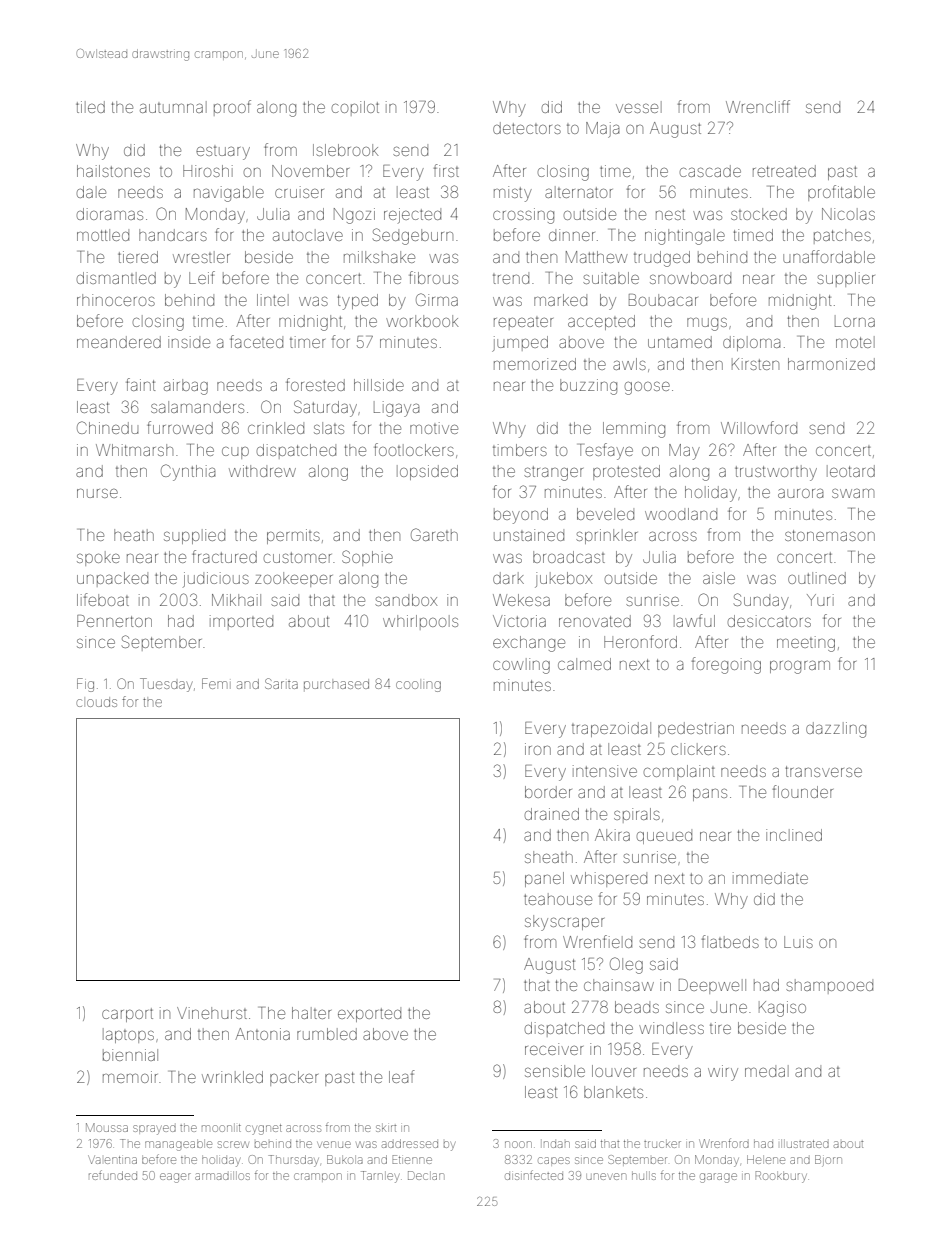  I want to click on border, so click(548, 792).
